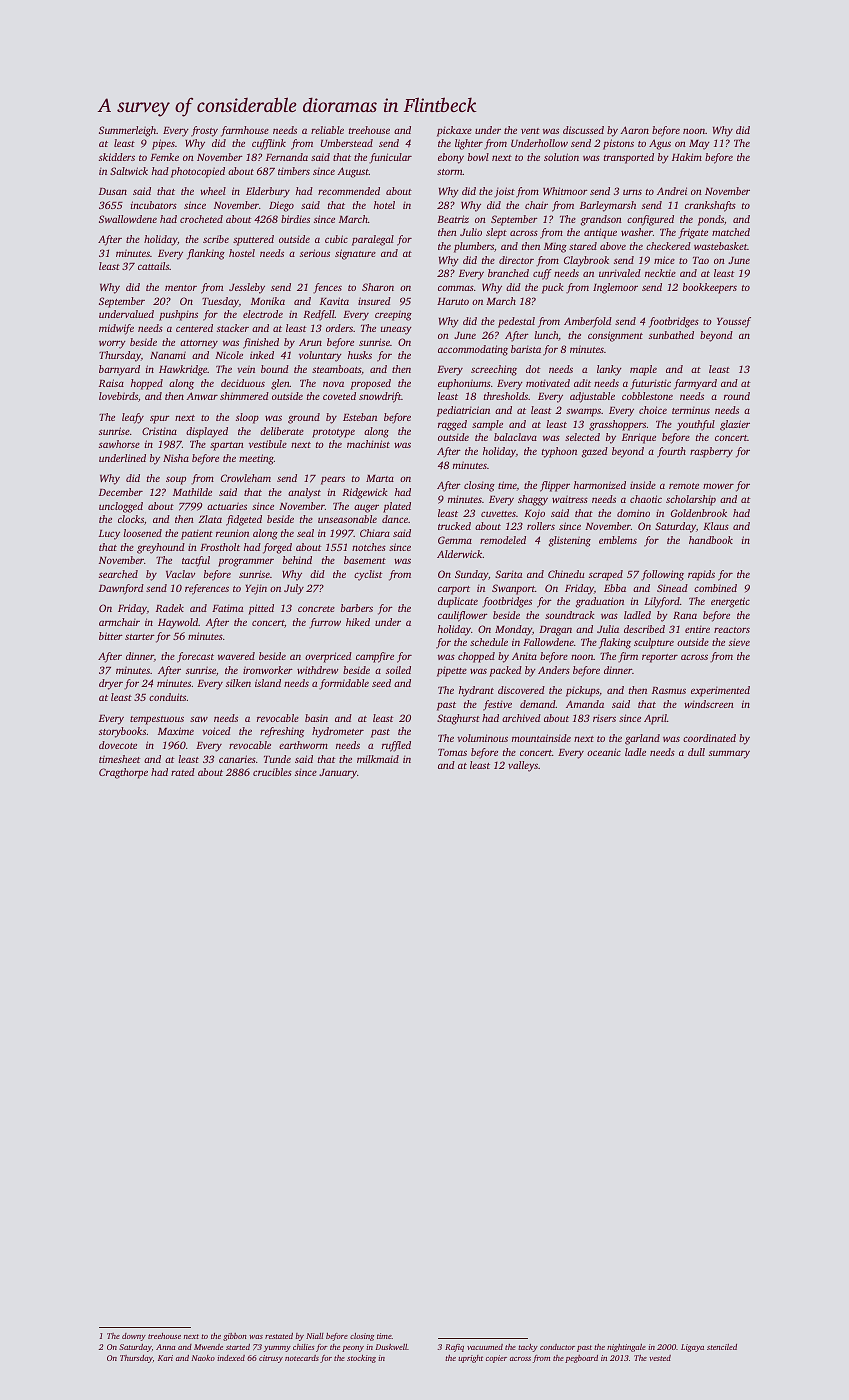 The height and width of the screenshot is (1400, 849). Describe the element at coordinates (272, 772) in the screenshot. I see `crucibles` at that location.
